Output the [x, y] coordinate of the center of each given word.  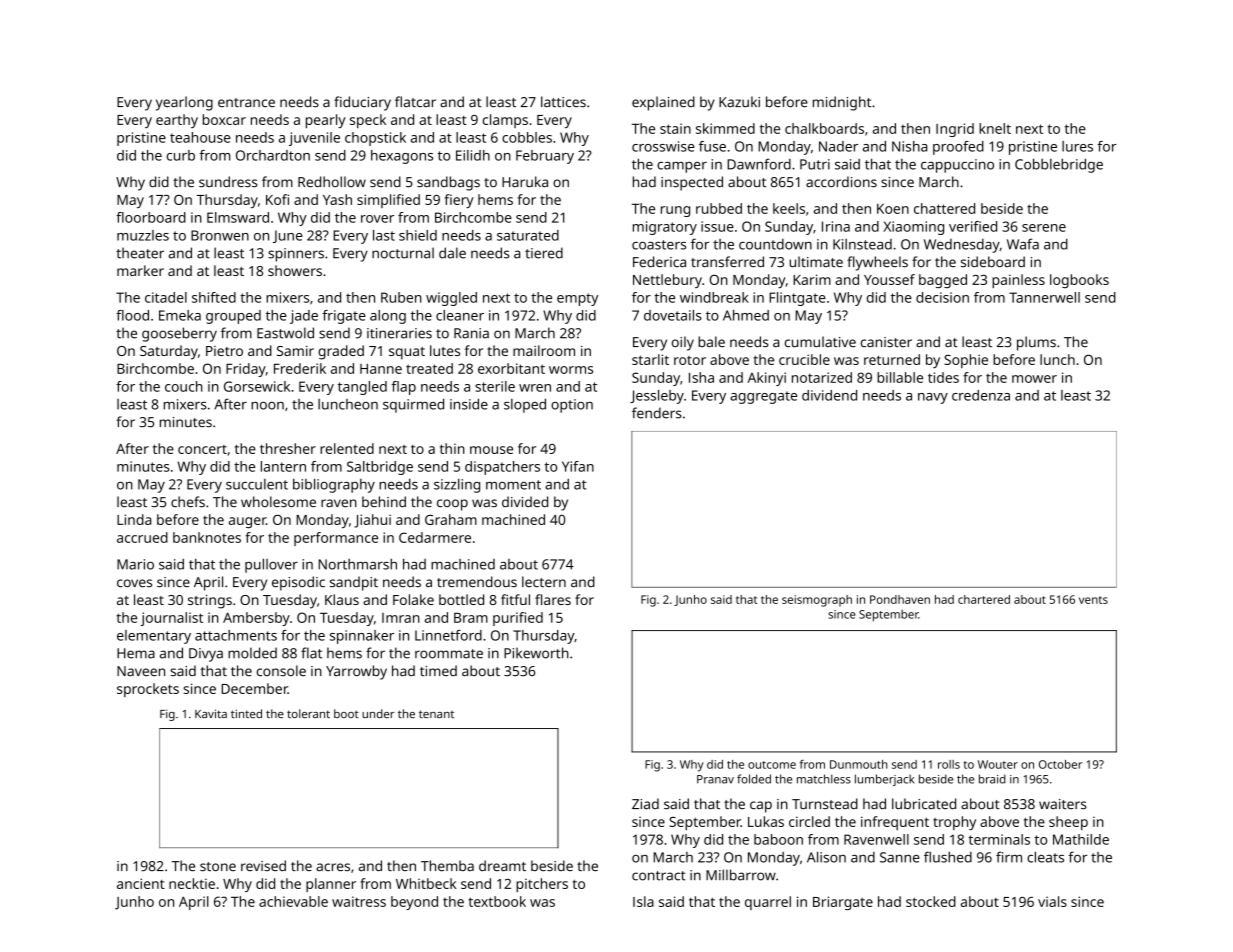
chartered [984, 599]
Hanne [381, 369]
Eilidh [473, 155]
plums [1036, 343]
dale [452, 253]
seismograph [817, 601]
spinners [296, 255]
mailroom [544, 350]
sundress [228, 182]
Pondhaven [900, 599]
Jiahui [372, 521]
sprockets [148, 690]
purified [518, 619]
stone [218, 867]
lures [1077, 146]
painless [1018, 281]
